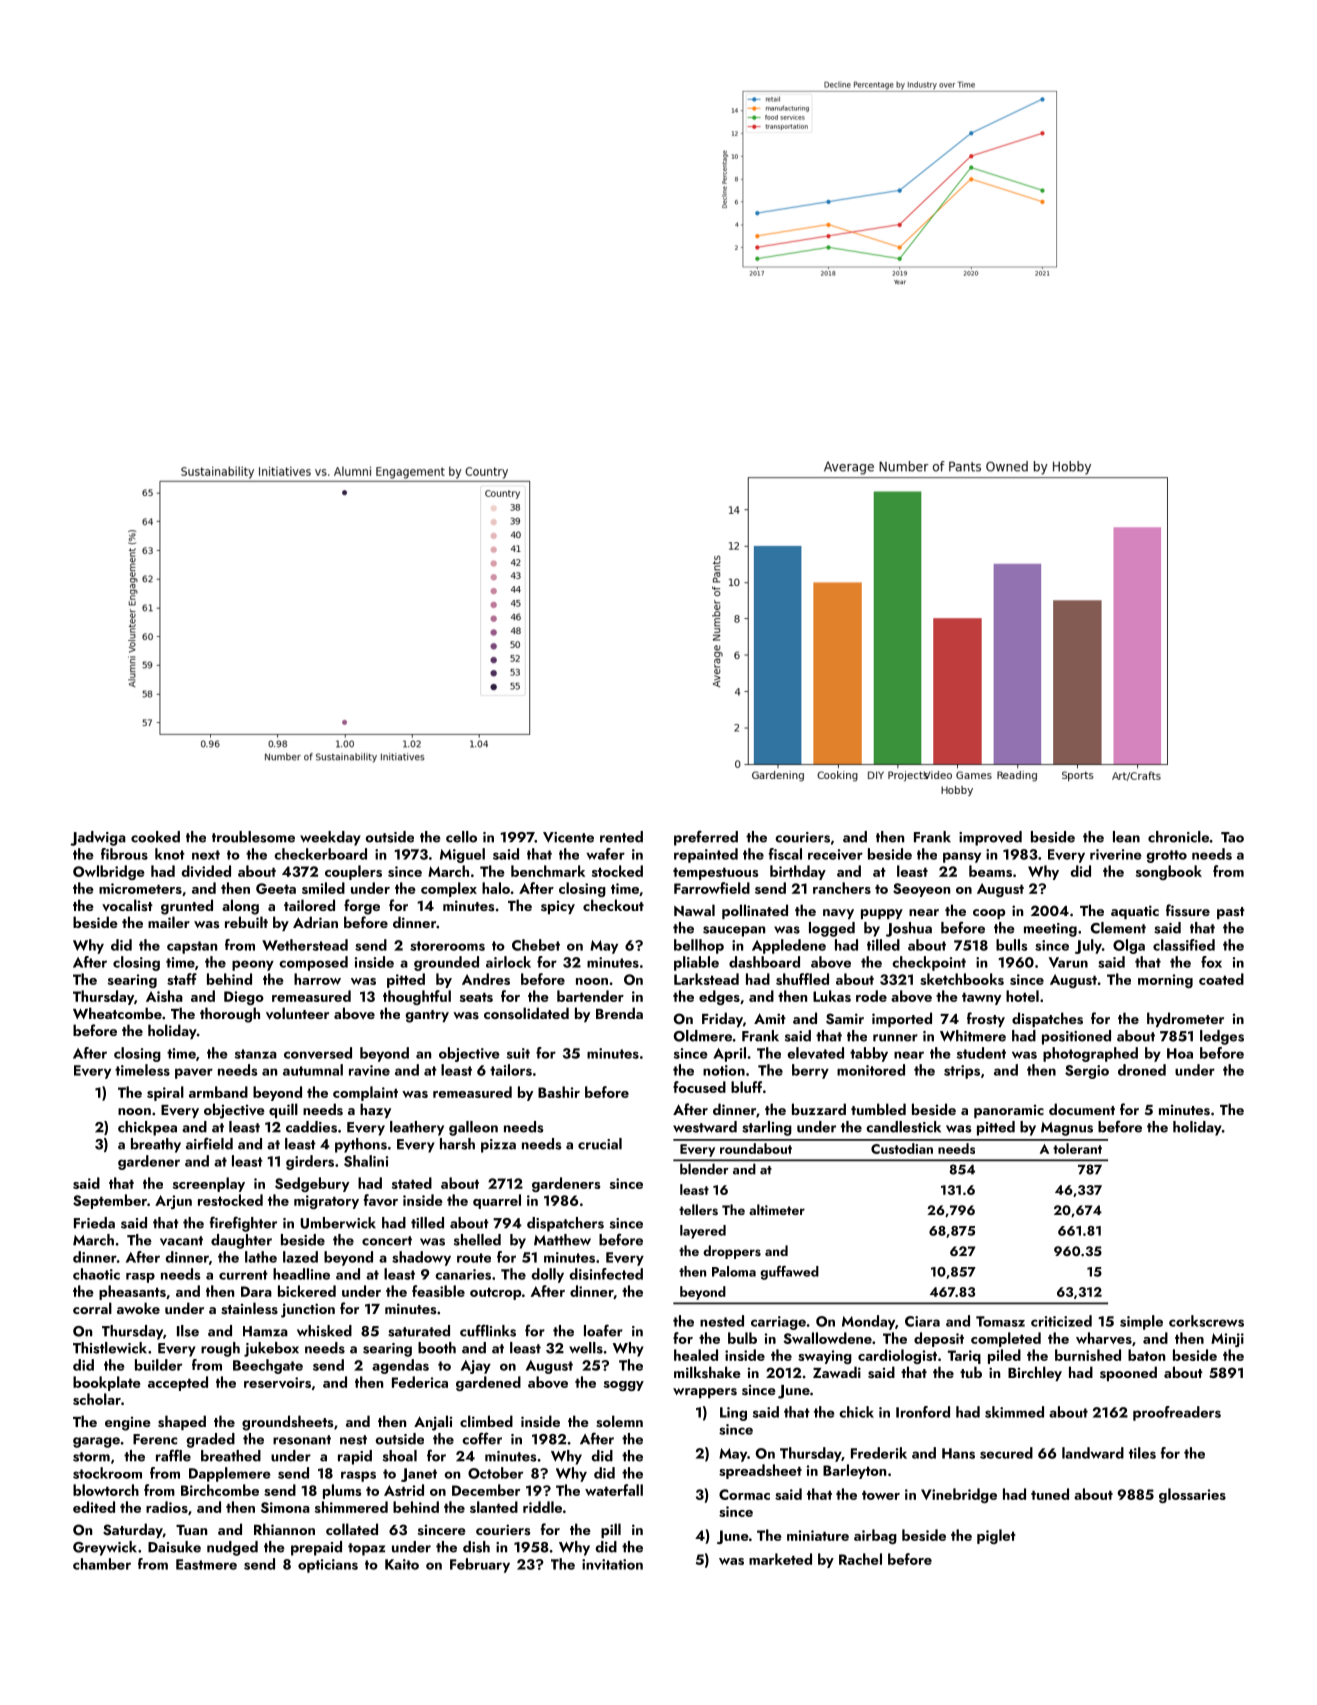  What do you see at coordinates (744, 1494) in the screenshot?
I see `Cormac` at bounding box center [744, 1494].
